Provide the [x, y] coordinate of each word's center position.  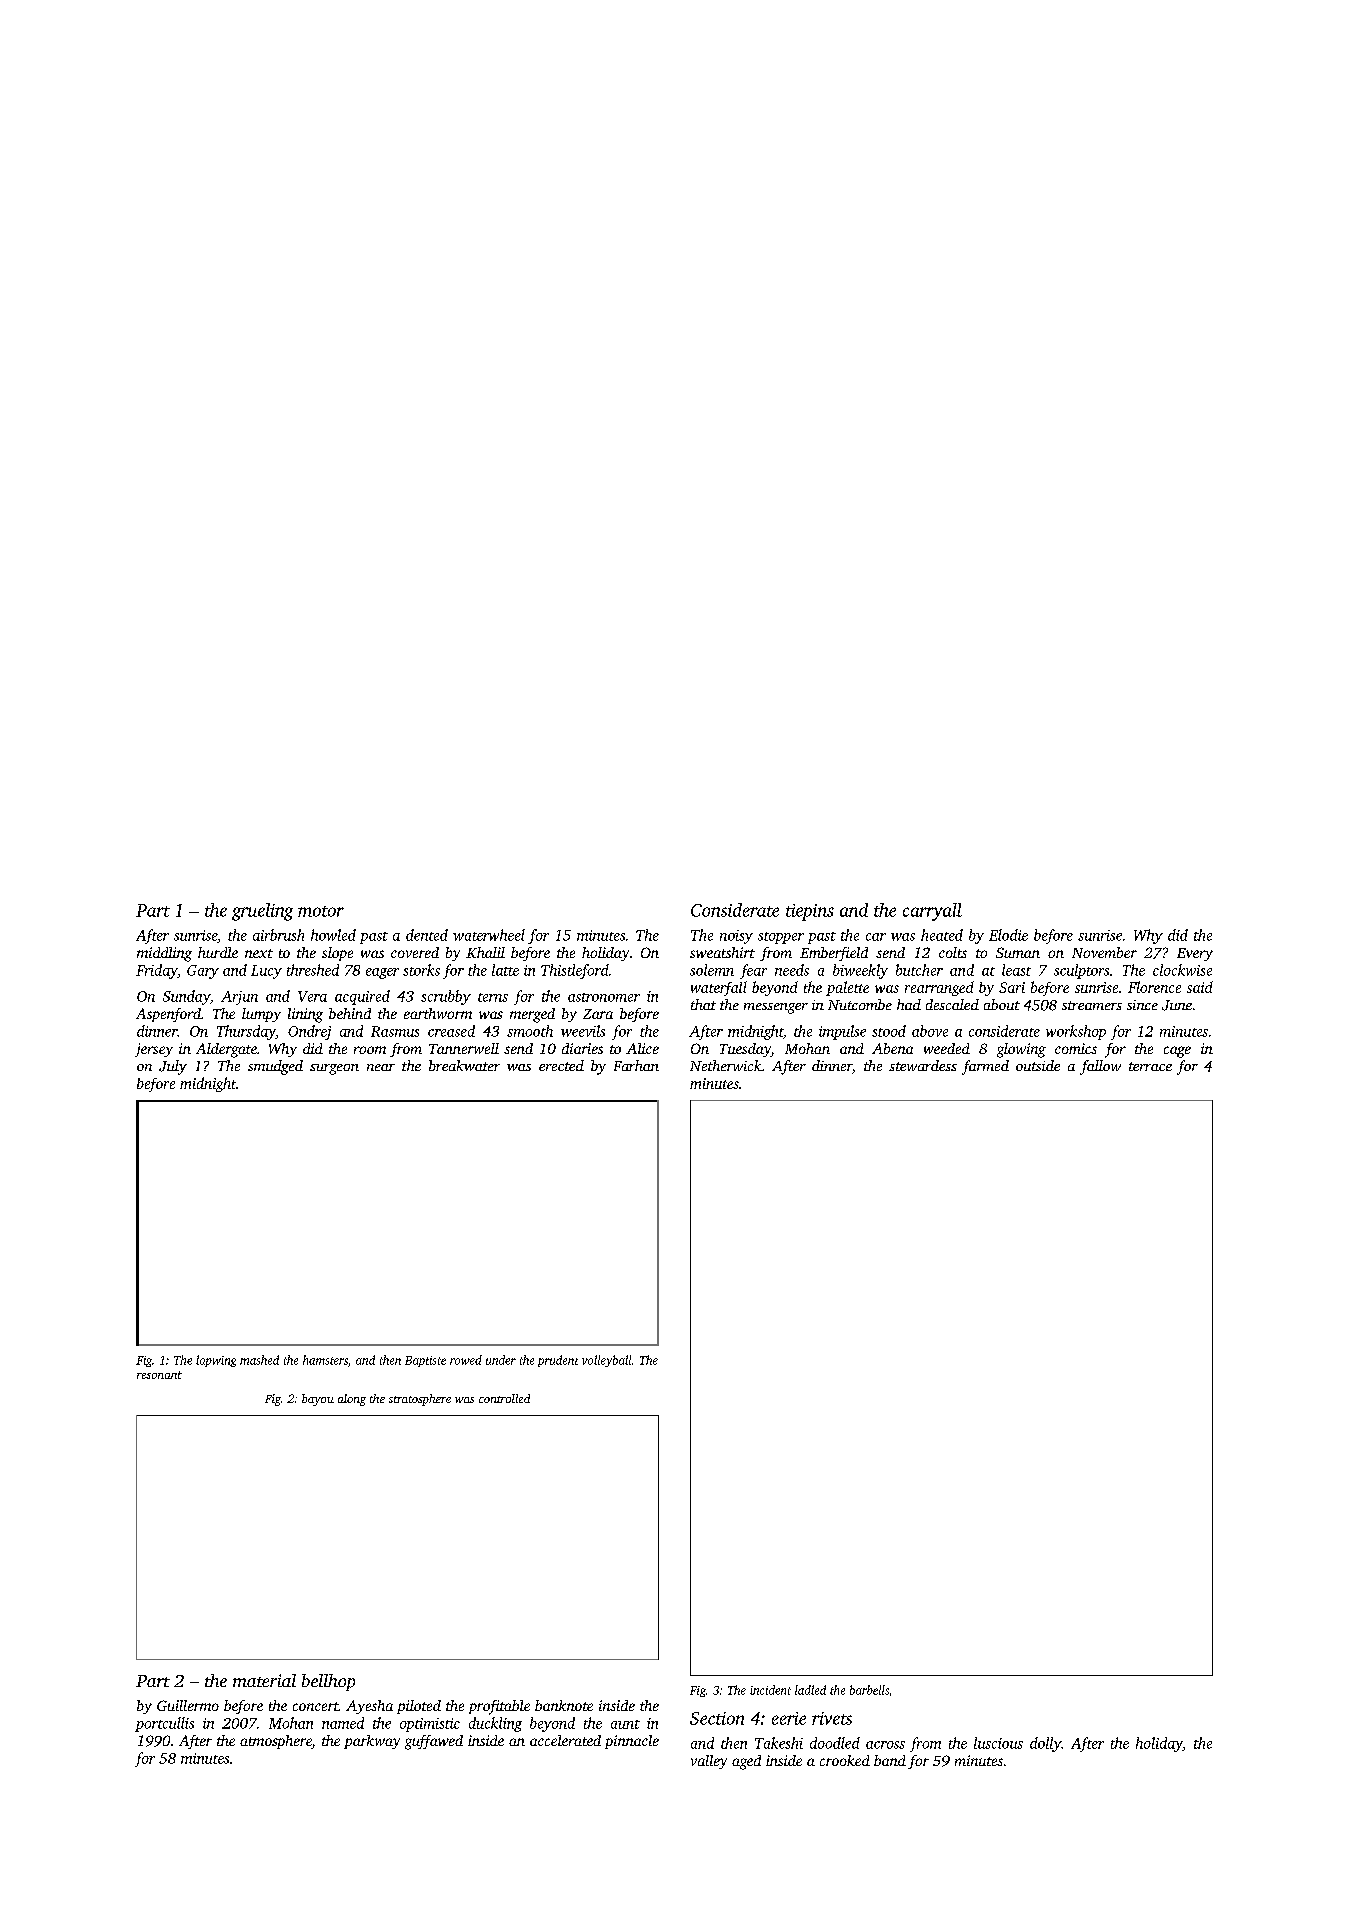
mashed [259, 1360]
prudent [558, 1361]
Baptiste [425, 1361]
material [264, 1680]
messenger [776, 1008]
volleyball [606, 1361]
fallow [1100, 1067]
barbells [869, 1690]
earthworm [438, 1013]
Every [1195, 954]
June [1177, 1005]
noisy [736, 937]
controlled [504, 1398]
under [501, 1360]
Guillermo [188, 1705]
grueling [262, 912]
